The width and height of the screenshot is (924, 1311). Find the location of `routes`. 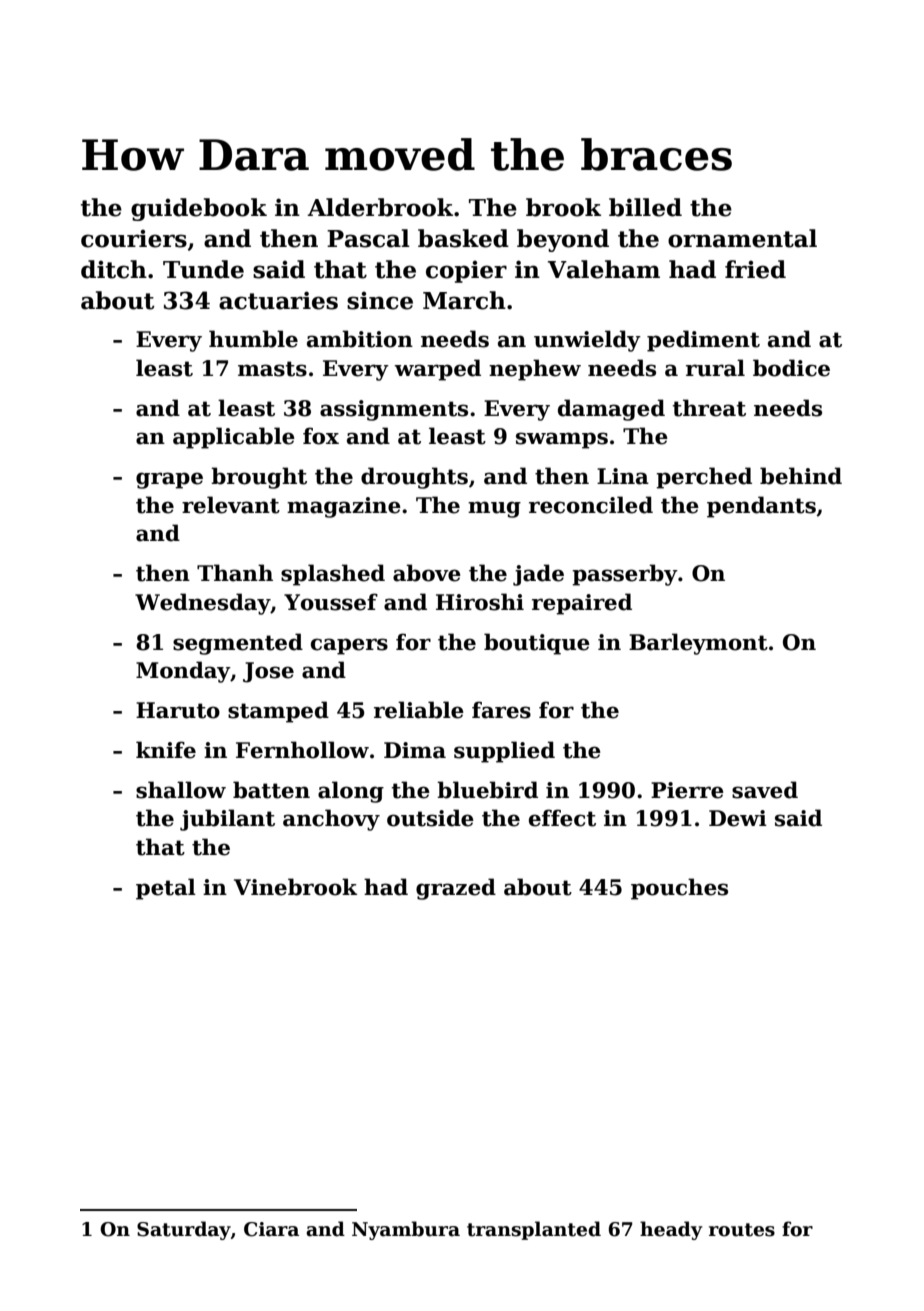

routes is located at coordinates (742, 1230).
